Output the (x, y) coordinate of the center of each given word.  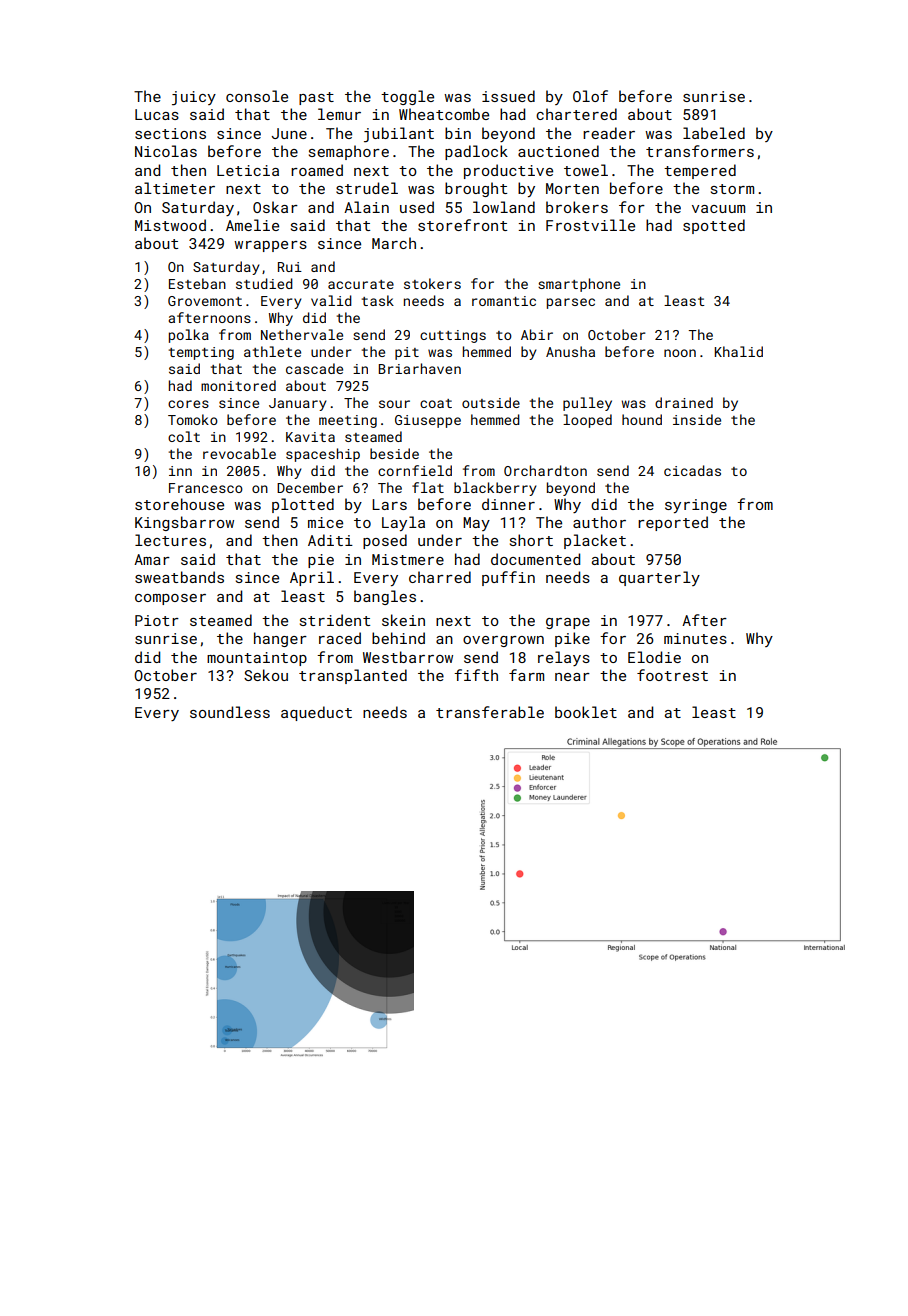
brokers (577, 207)
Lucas (157, 114)
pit (407, 353)
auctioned (558, 151)
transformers (700, 151)
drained (684, 402)
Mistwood (170, 225)
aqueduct (316, 713)
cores (188, 404)
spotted (714, 226)
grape (568, 623)
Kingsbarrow (184, 523)
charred (440, 577)
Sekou (266, 675)
